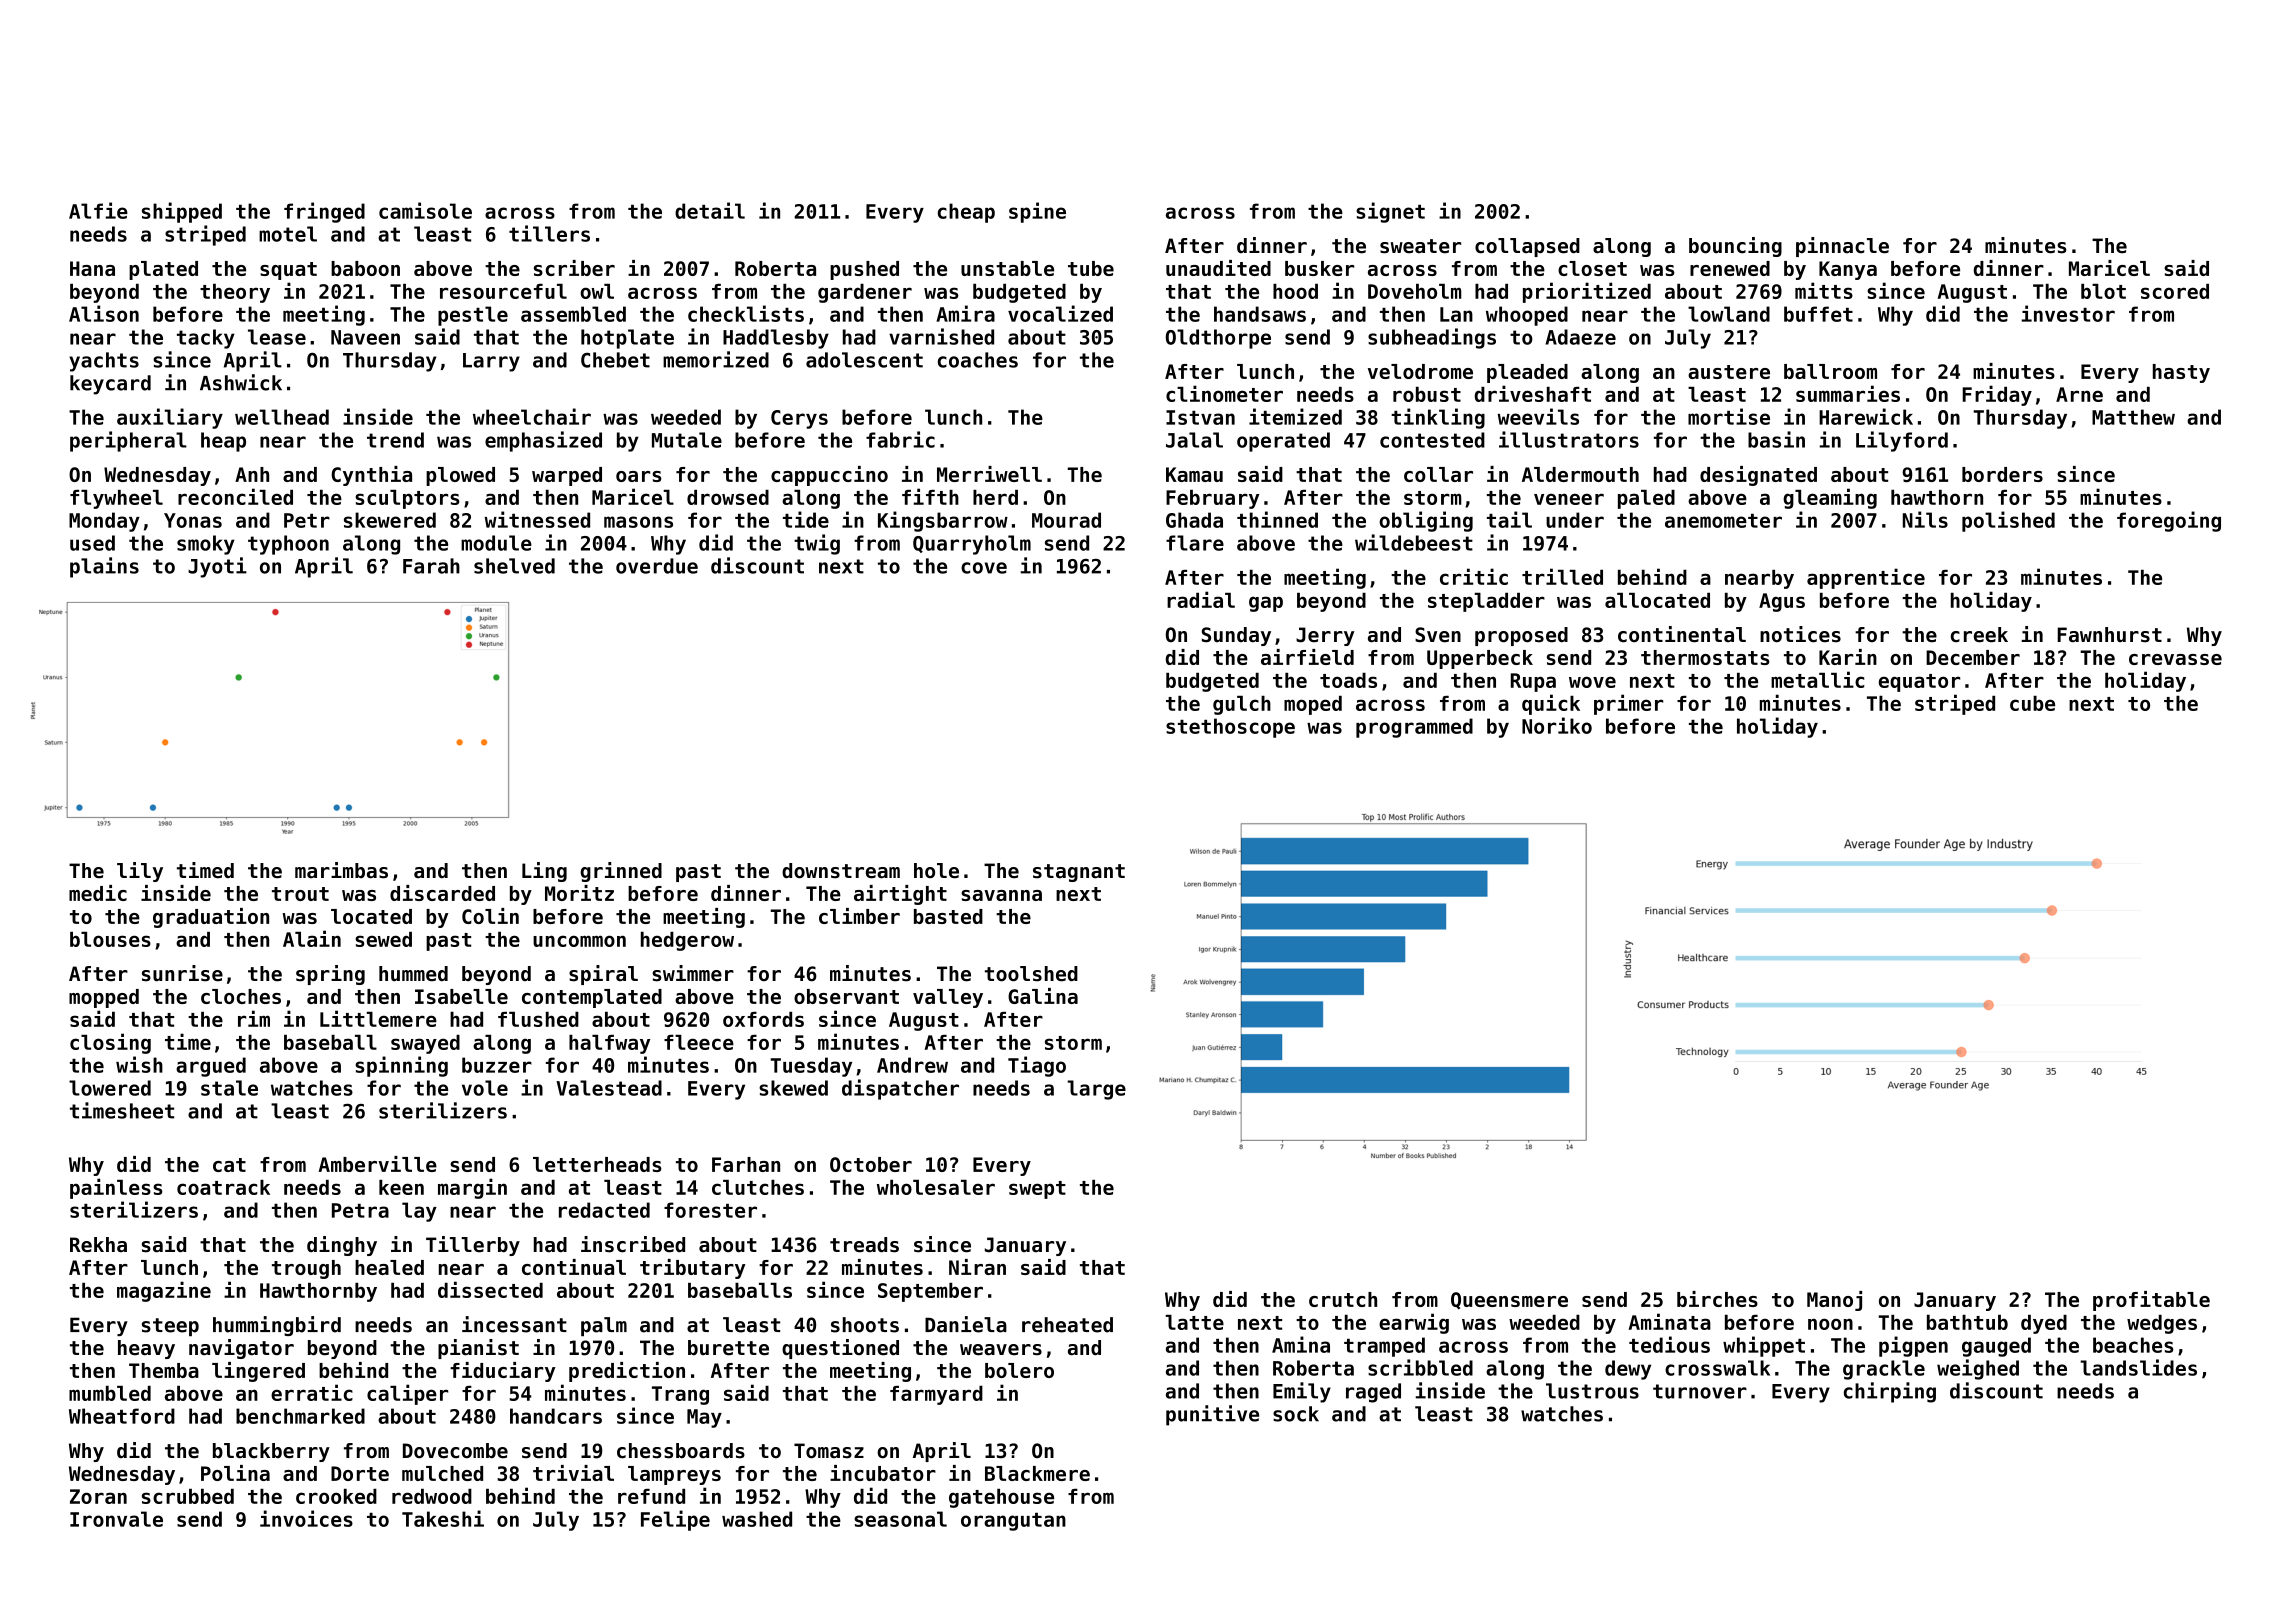  Describe the element at coordinates (2169, 521) in the image. I see `foregoing` at that location.
